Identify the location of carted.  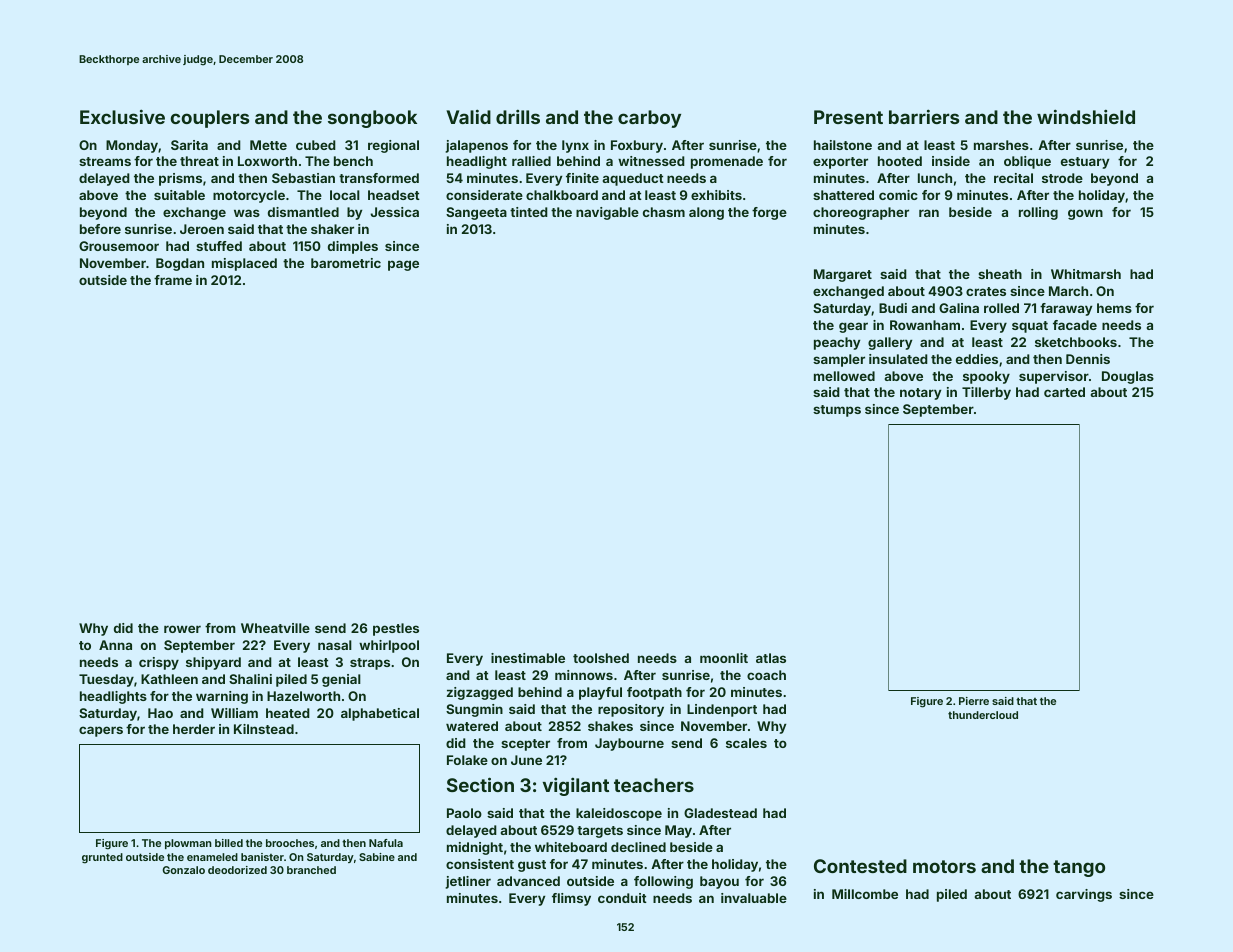
(1064, 392).
